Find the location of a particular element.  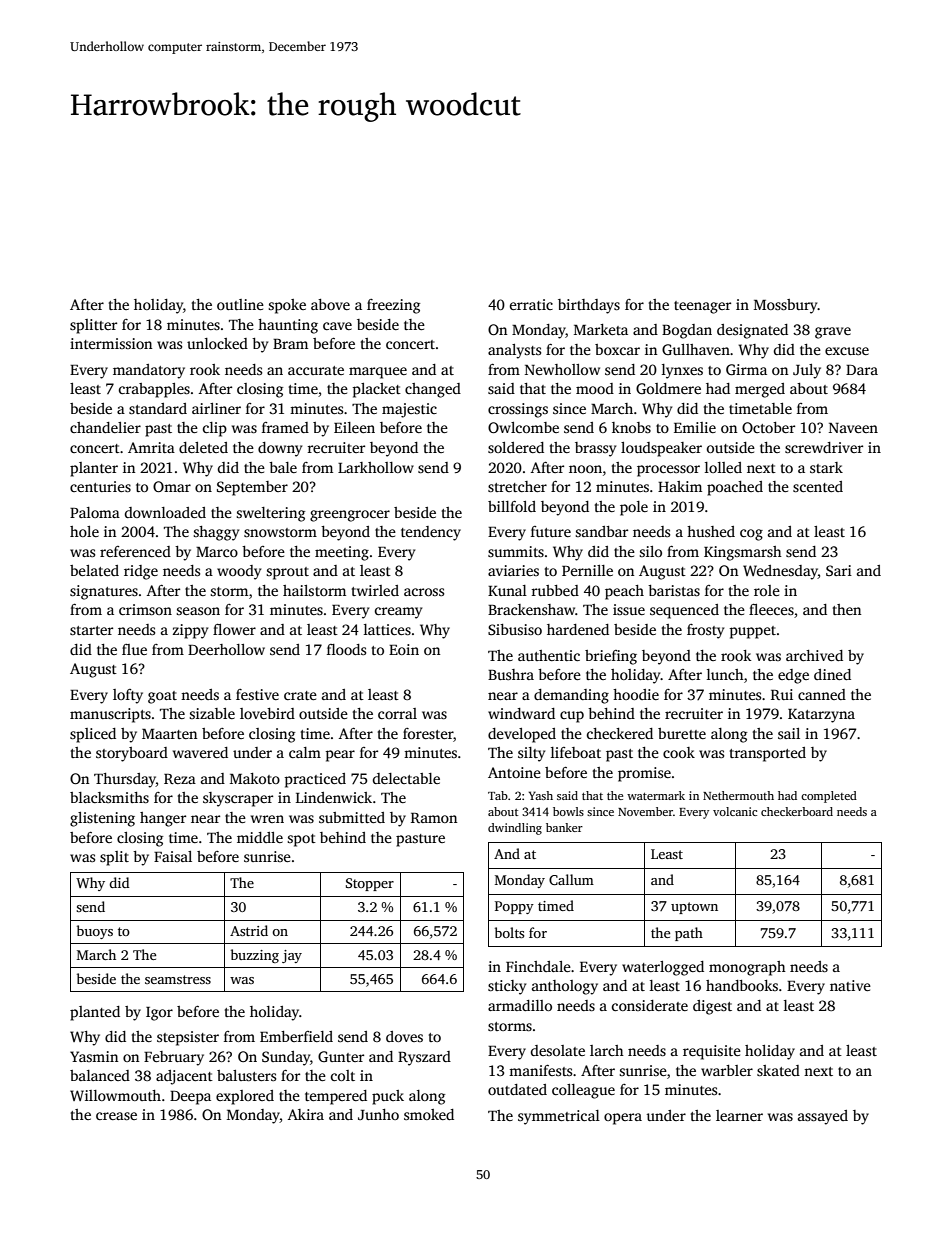

greengrocer is located at coordinates (350, 516).
